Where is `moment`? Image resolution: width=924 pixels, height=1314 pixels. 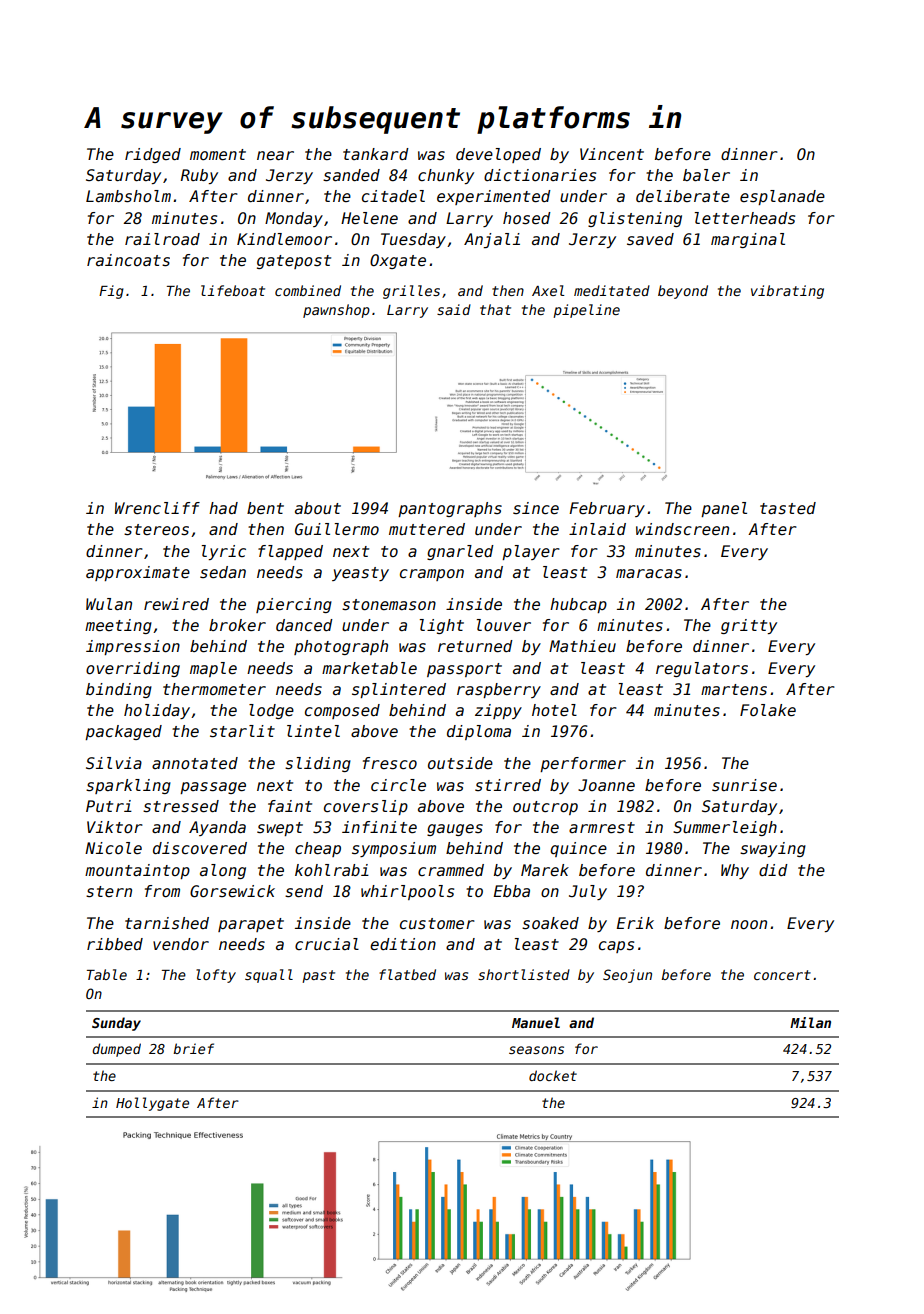
moment is located at coordinates (218, 155).
